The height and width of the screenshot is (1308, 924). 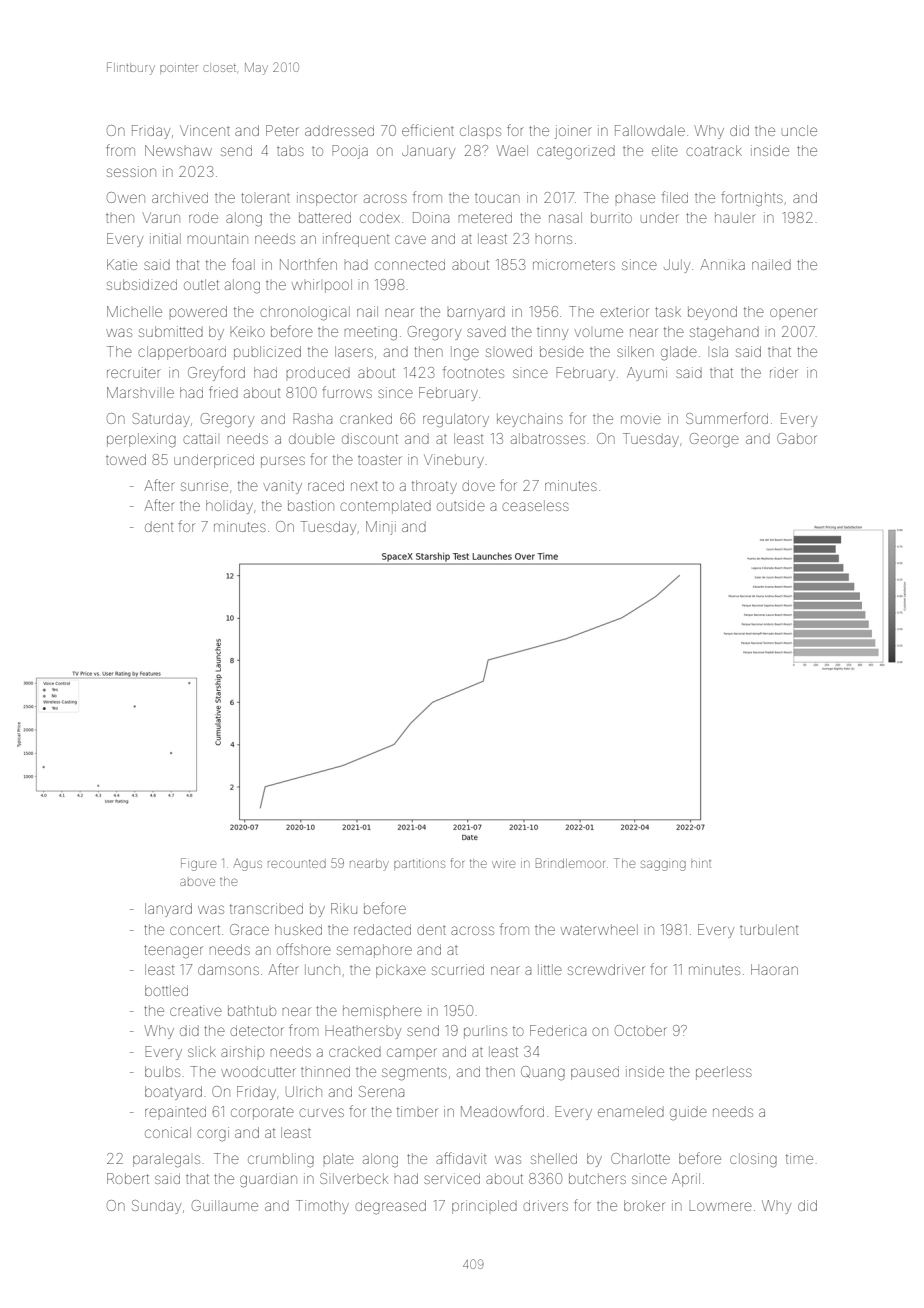 I want to click on hint, so click(x=701, y=864).
